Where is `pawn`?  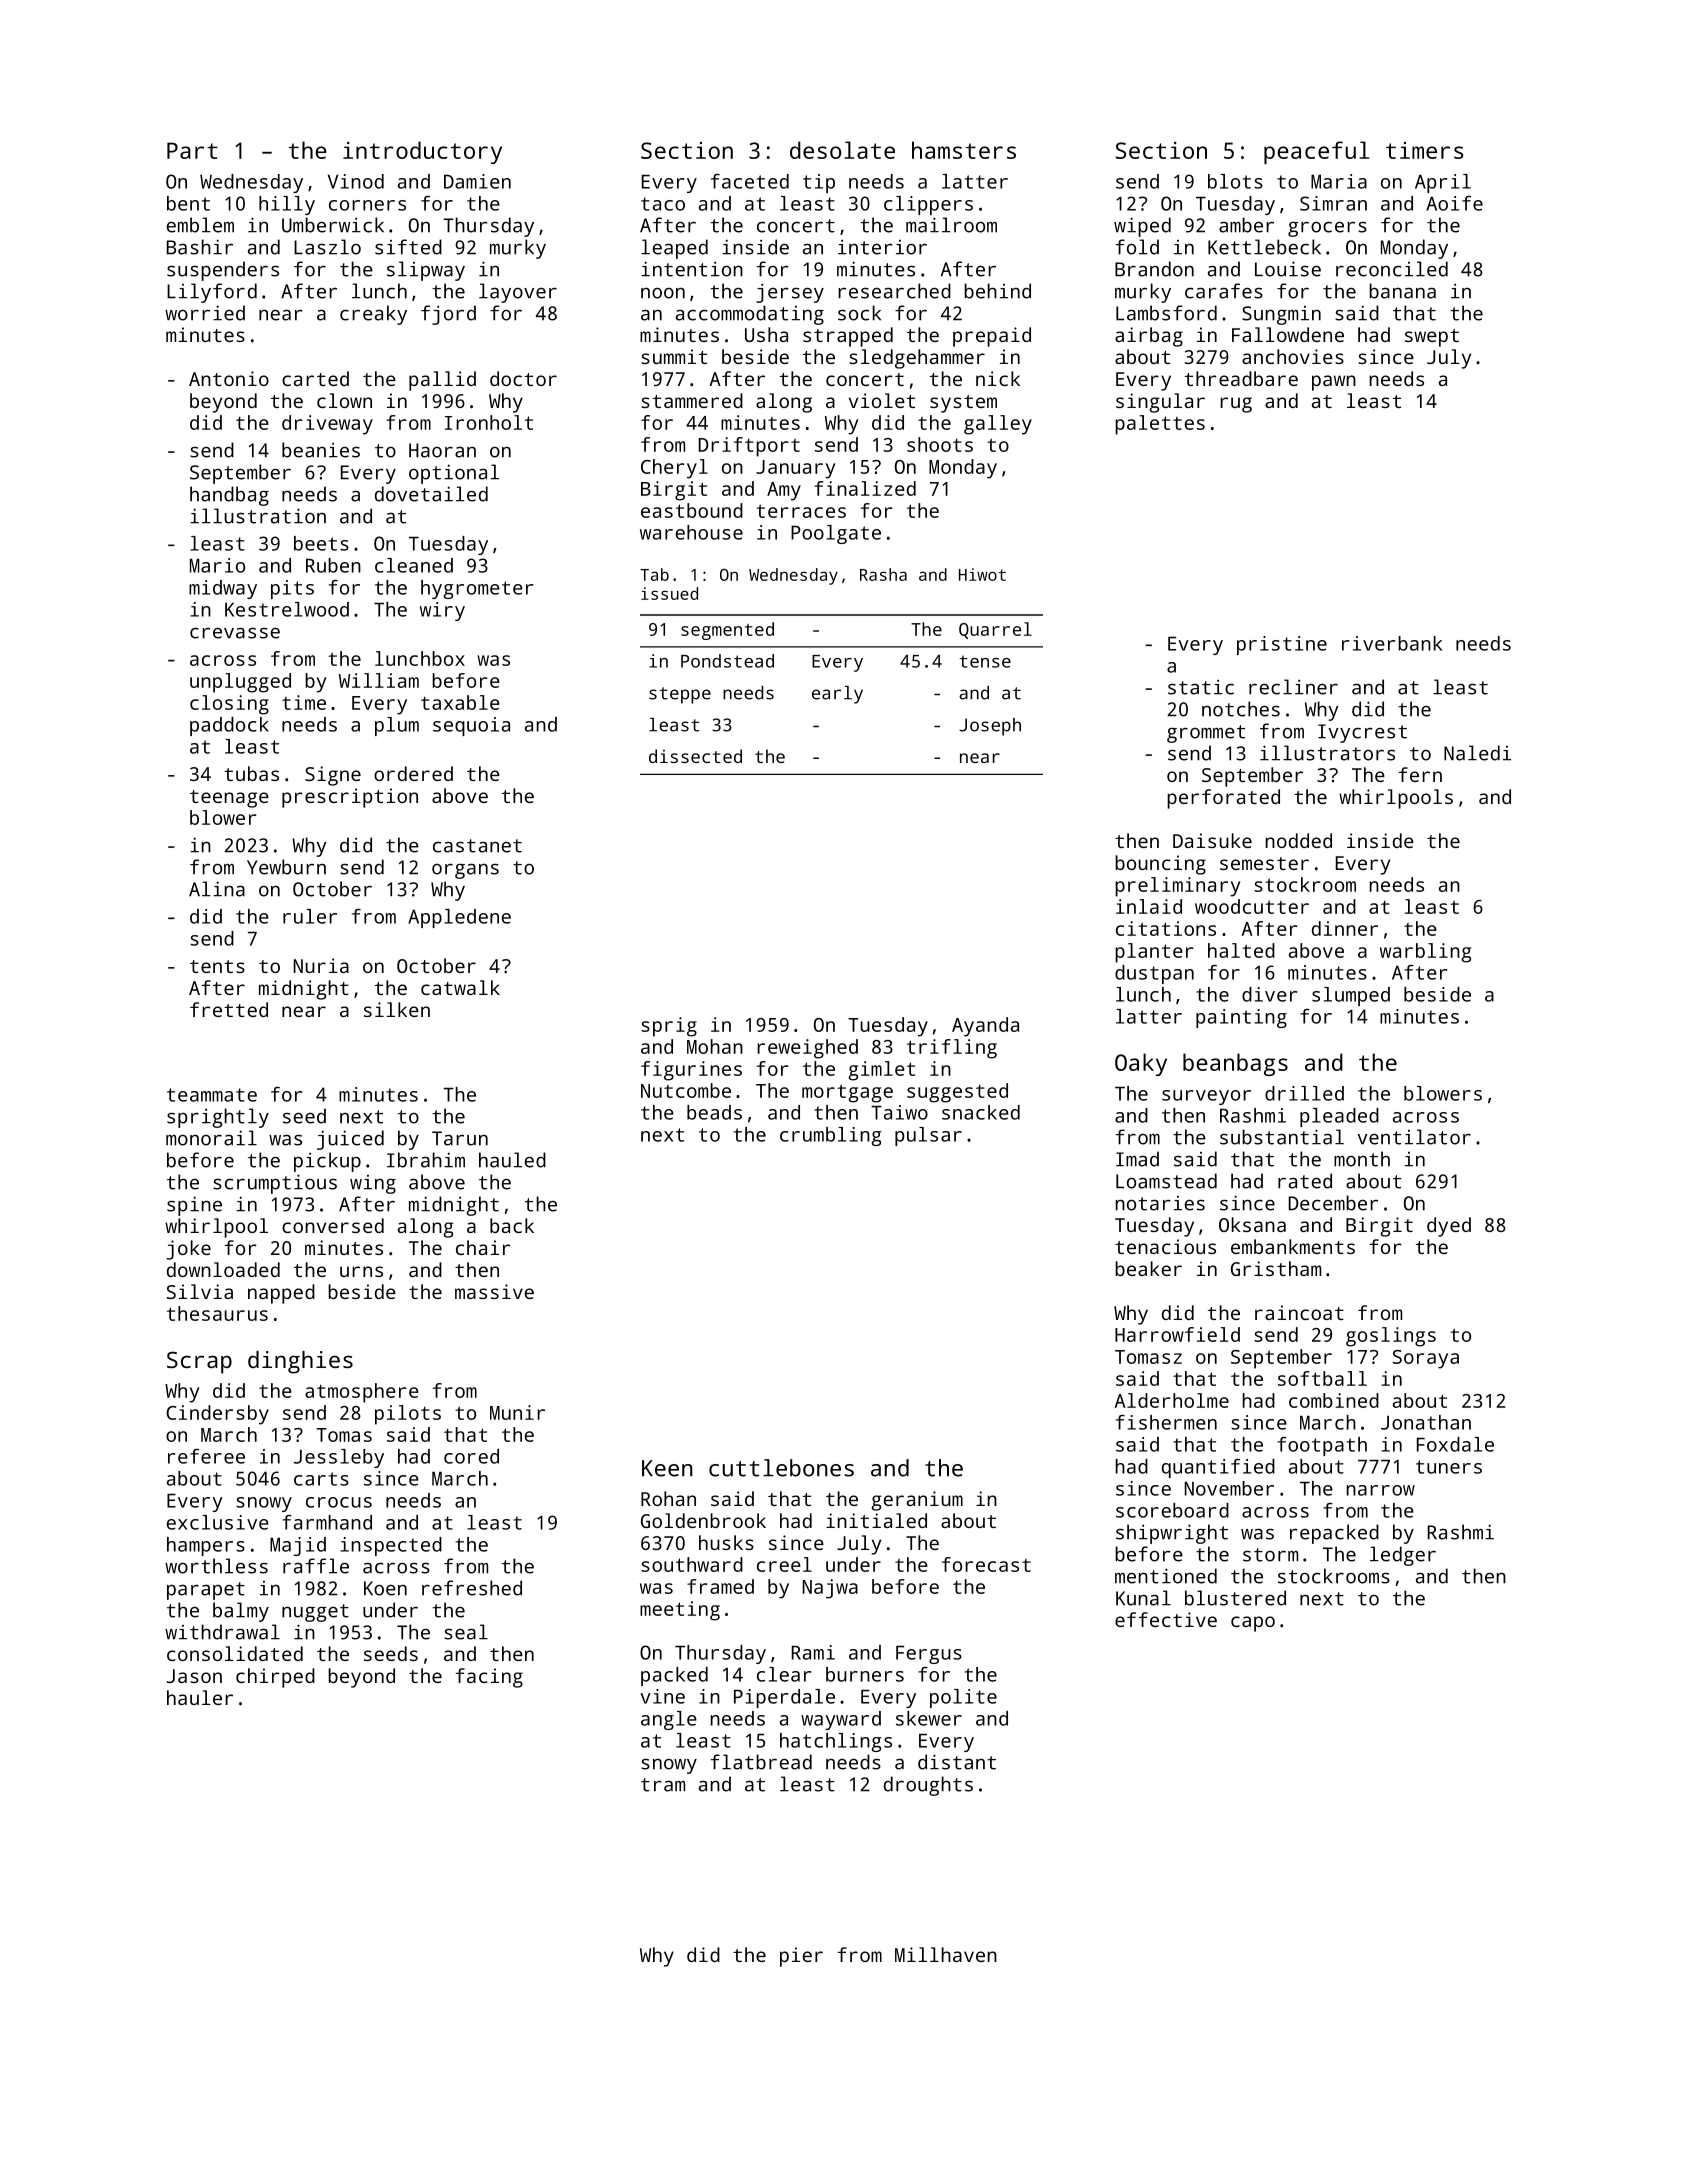
pawn is located at coordinates (1334, 383).
